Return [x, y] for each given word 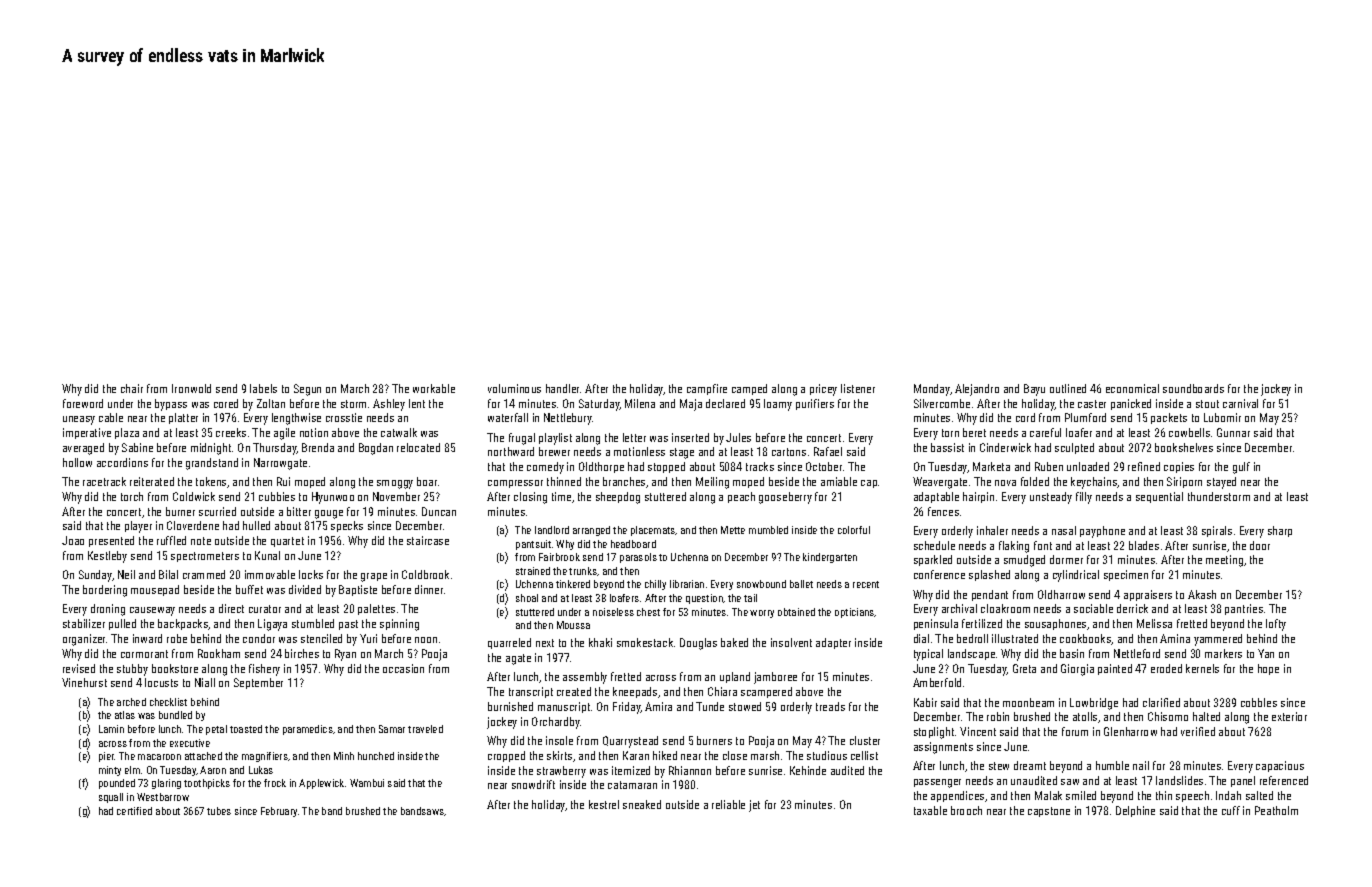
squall [111, 798]
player [138, 527]
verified [1198, 731]
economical [1132, 388]
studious [827, 755]
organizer [85, 640]
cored [226, 403]
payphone [1102, 532]
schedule [934, 545]
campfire [707, 389]
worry [762, 614]
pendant [990, 595]
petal [216, 730]
